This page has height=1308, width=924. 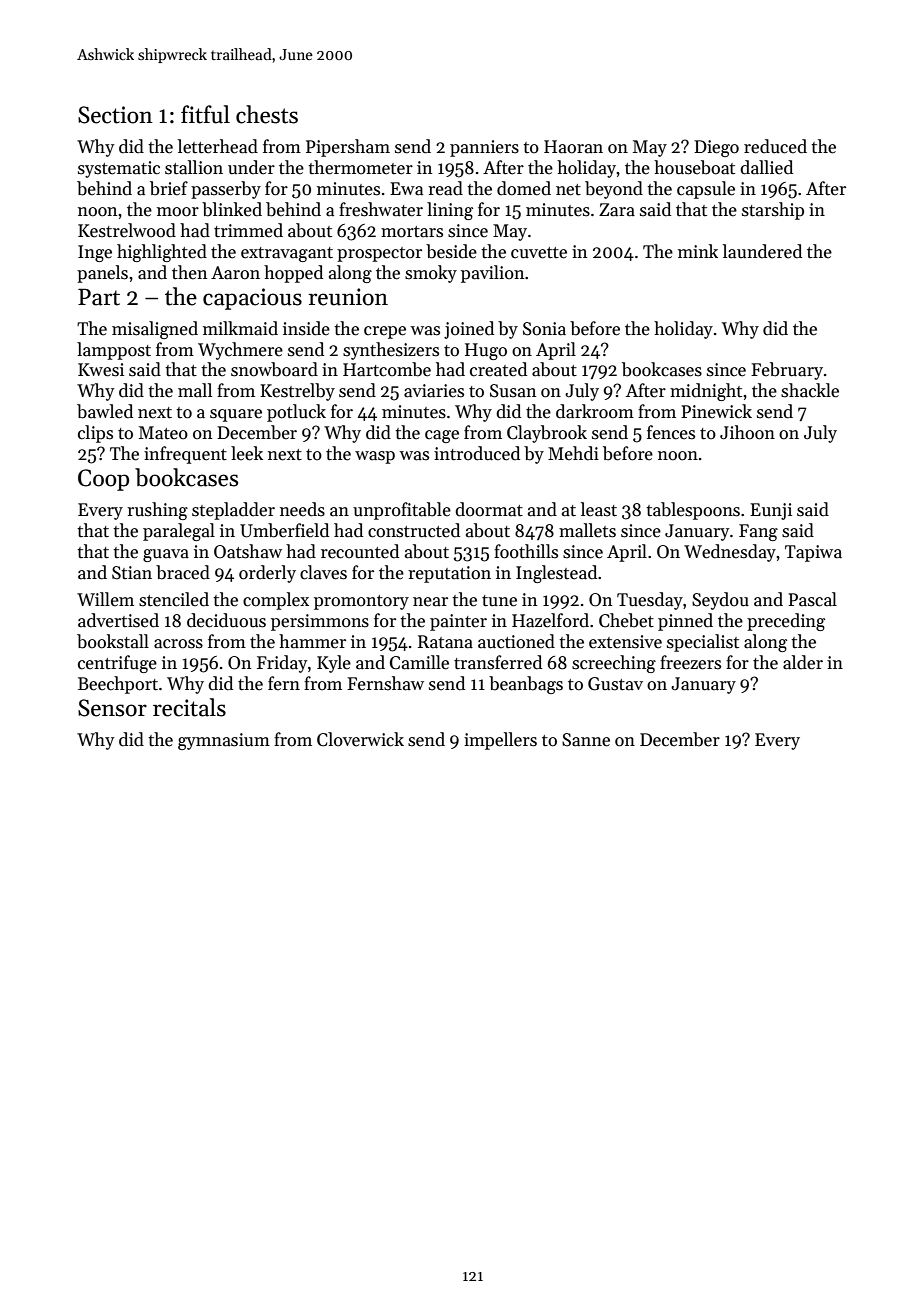 What do you see at coordinates (716, 148) in the page?
I see `Diego` at bounding box center [716, 148].
